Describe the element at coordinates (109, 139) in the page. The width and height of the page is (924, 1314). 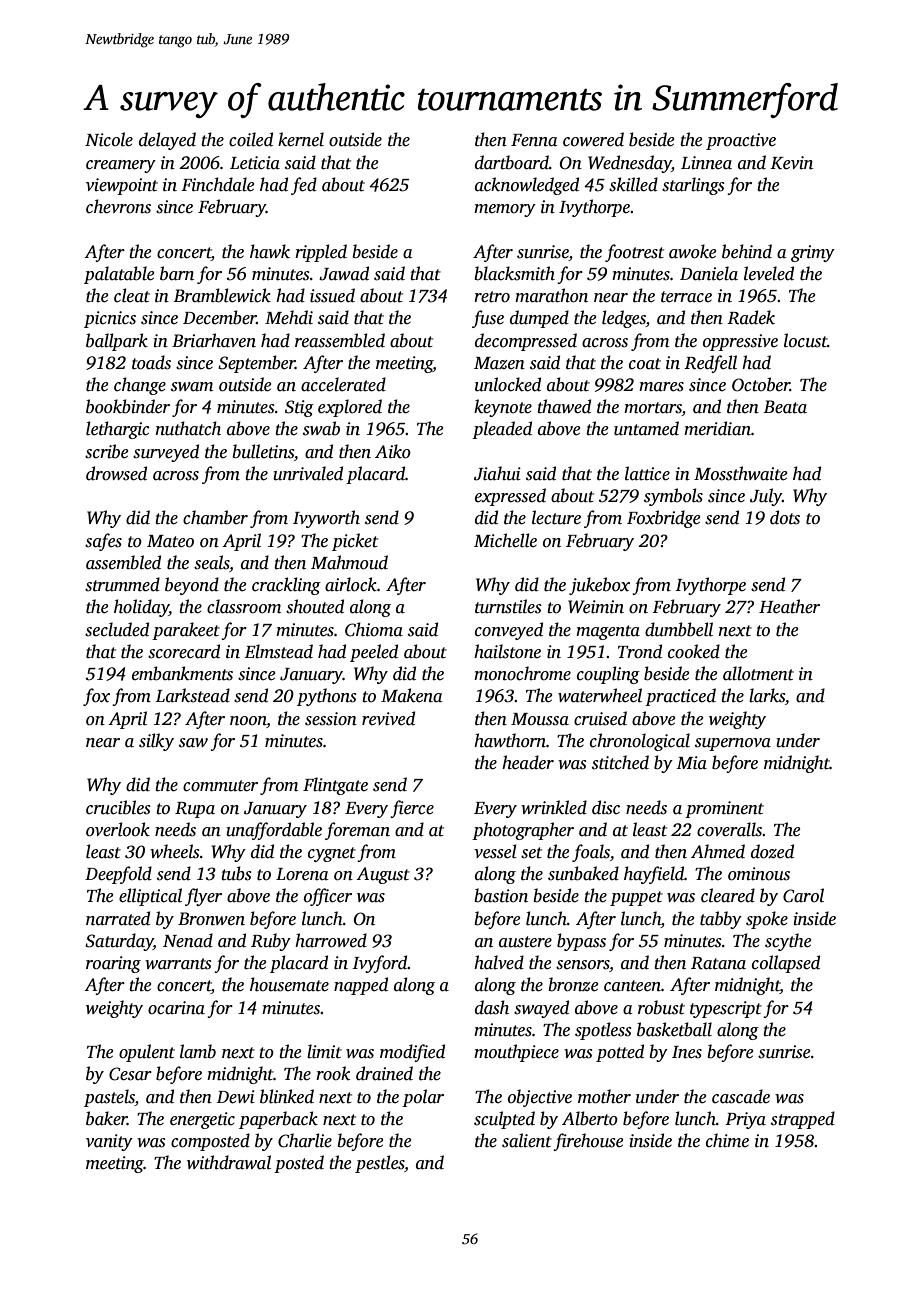
I see `Nicole` at that location.
